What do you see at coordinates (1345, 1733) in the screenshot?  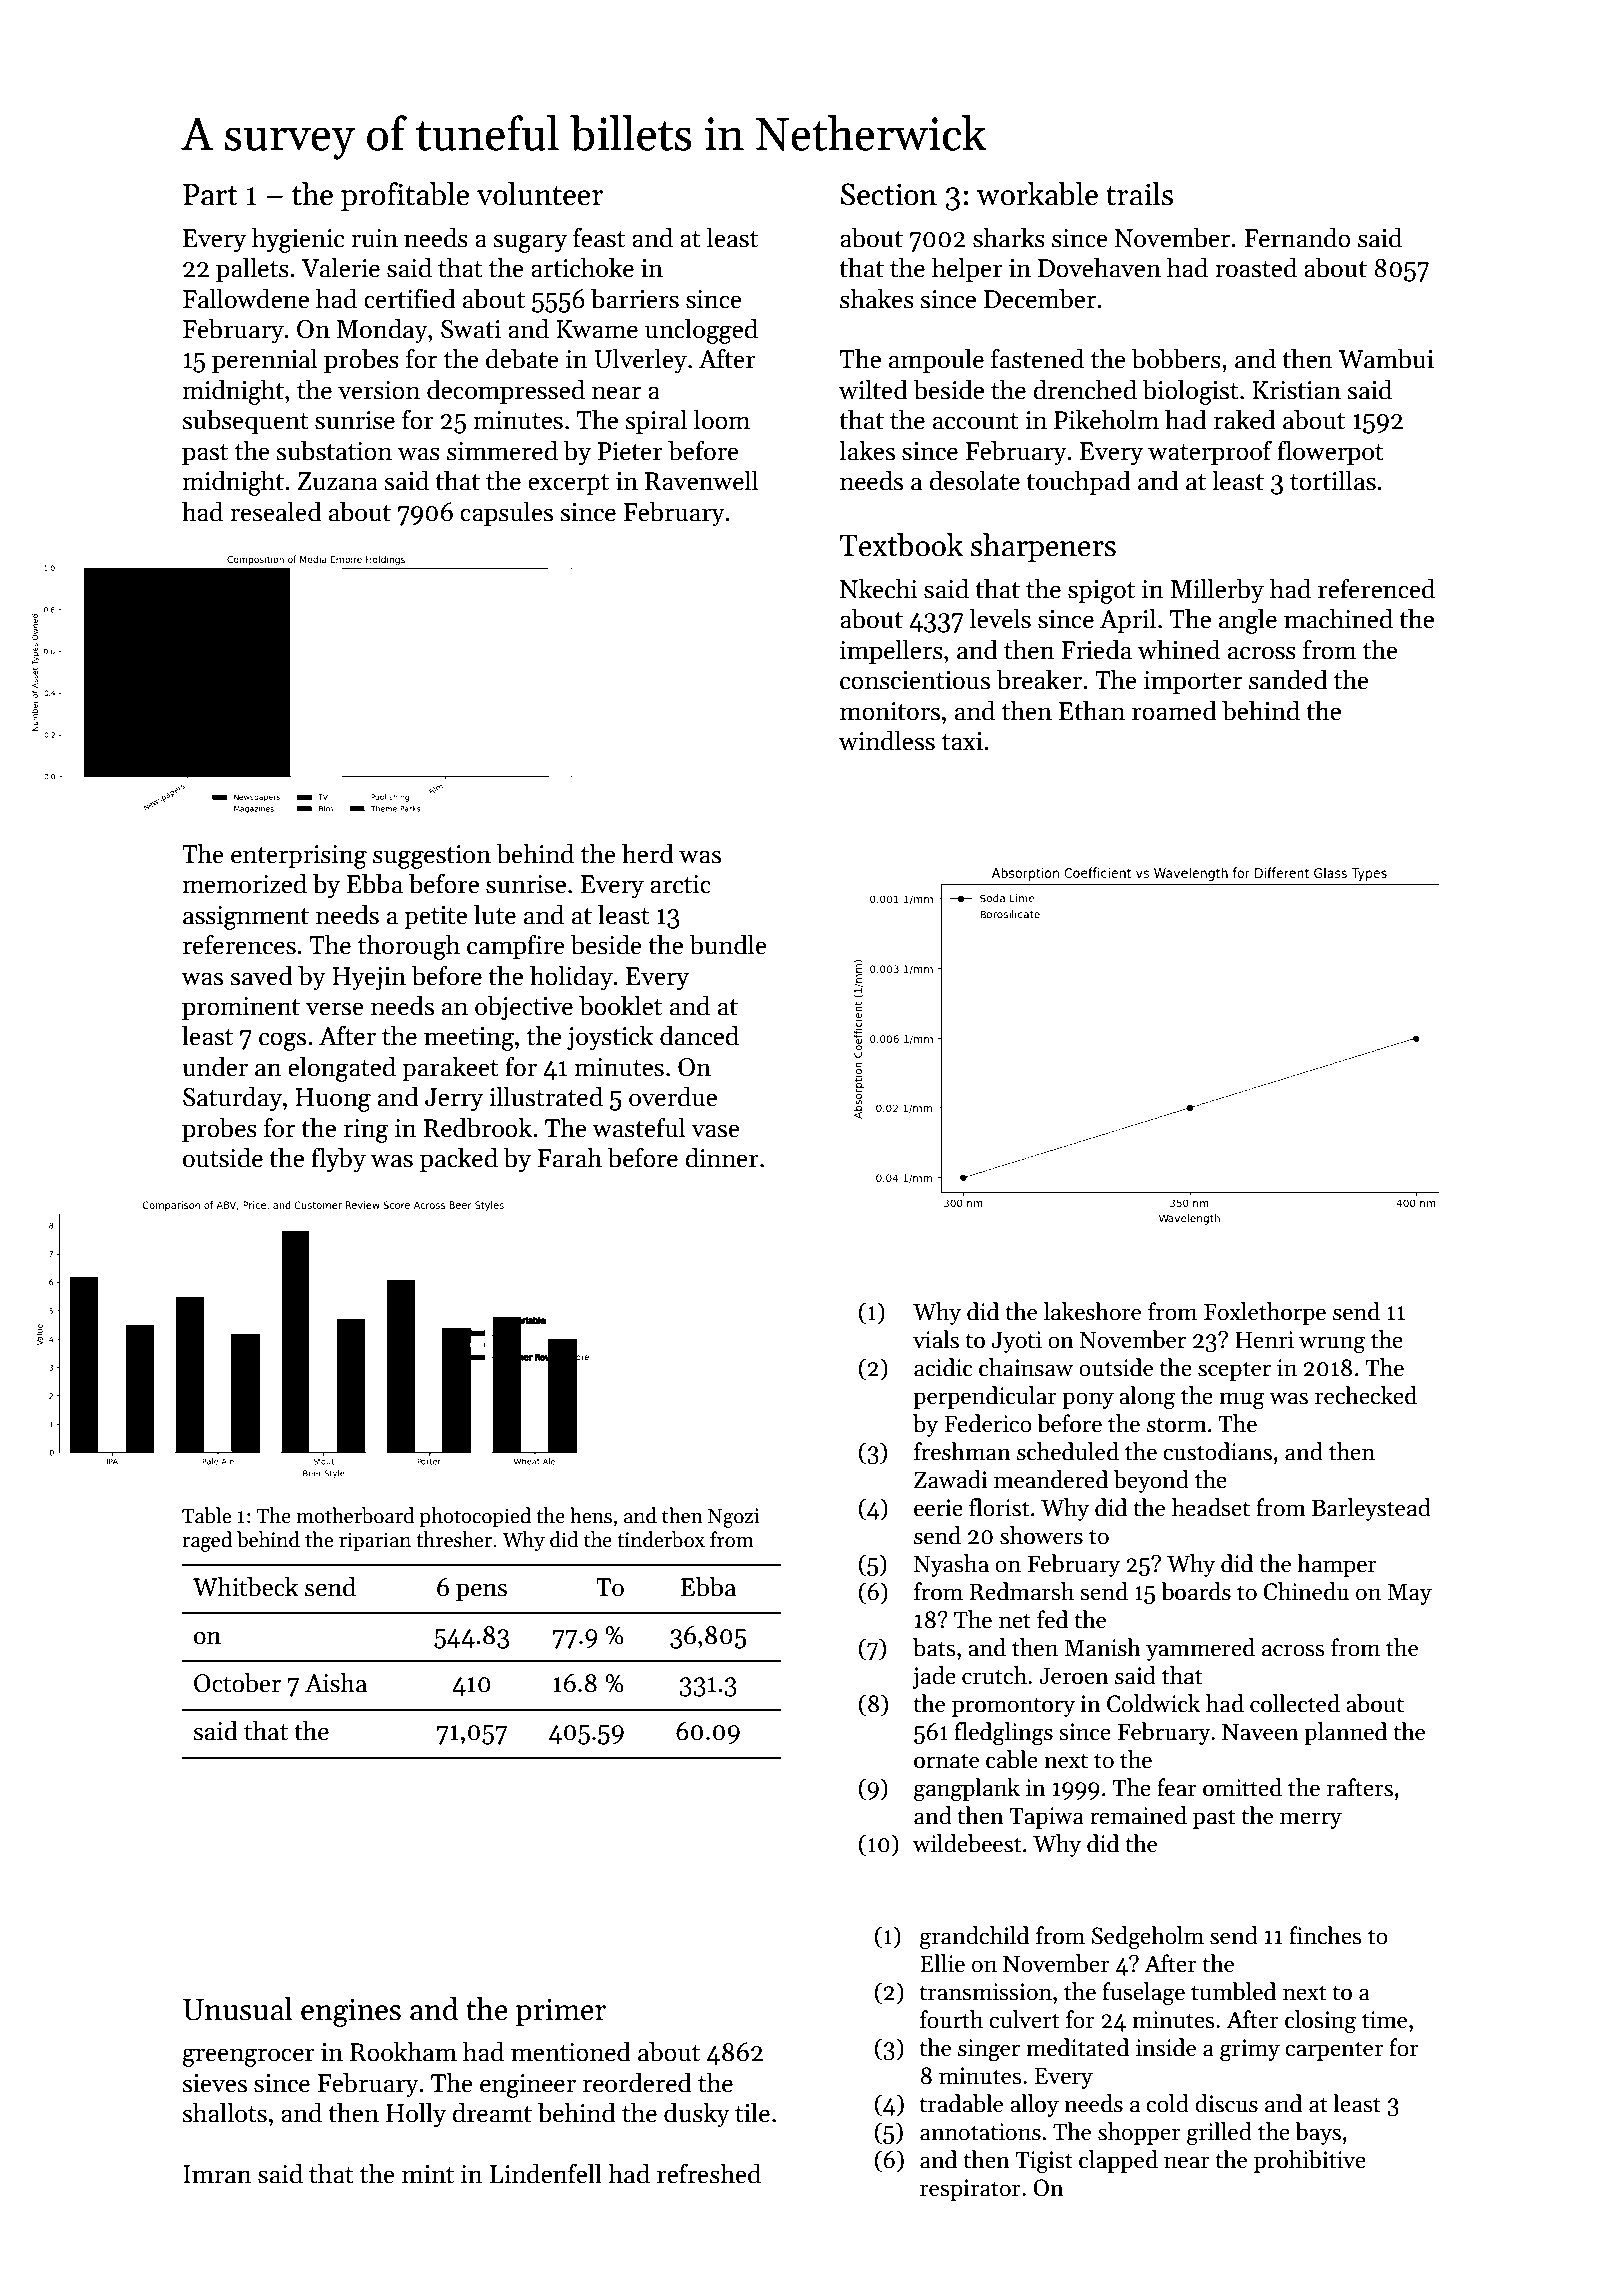 I see `planned` at bounding box center [1345, 1733].
